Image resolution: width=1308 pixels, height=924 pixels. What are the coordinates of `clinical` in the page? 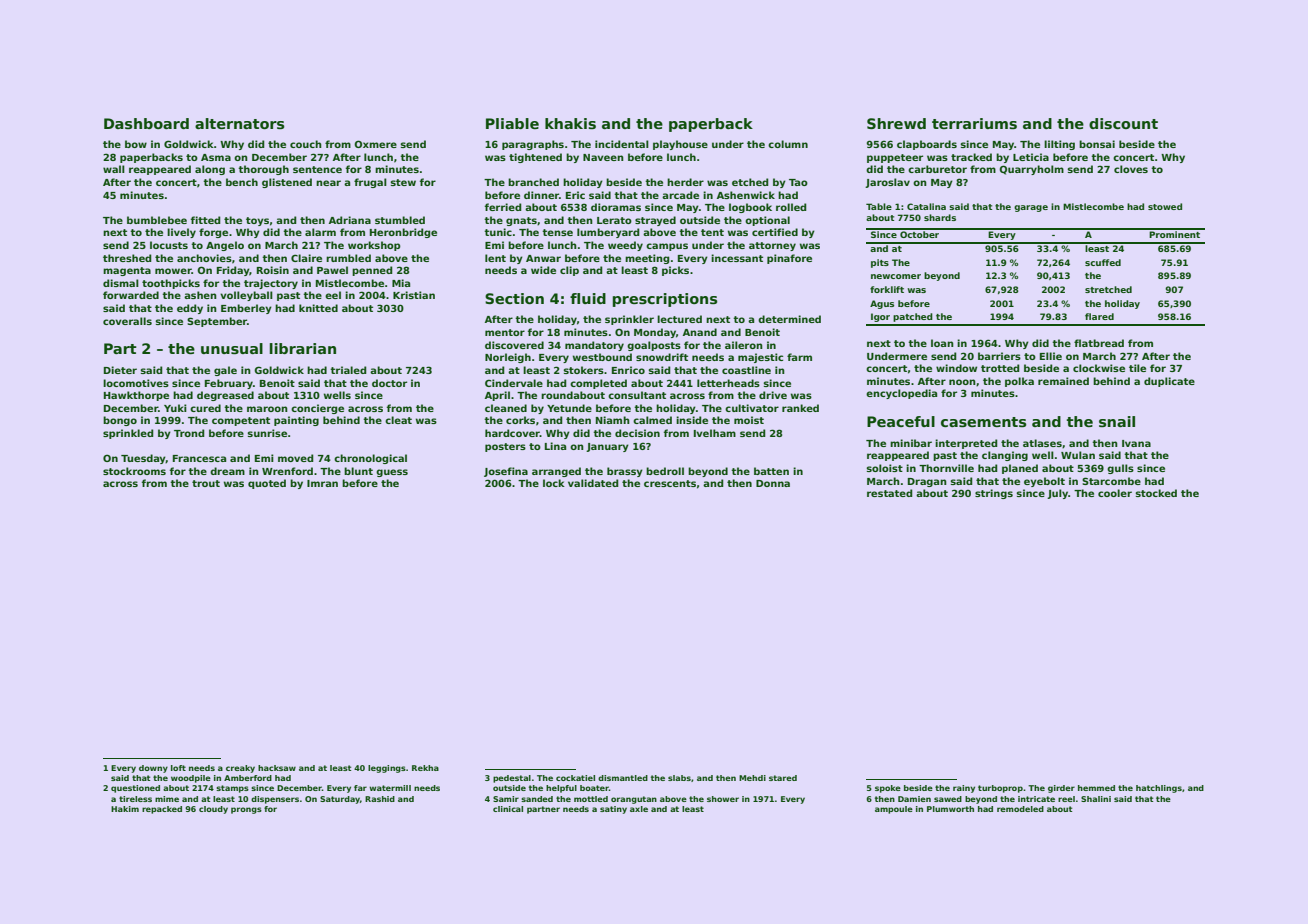 It's located at (508, 809).
